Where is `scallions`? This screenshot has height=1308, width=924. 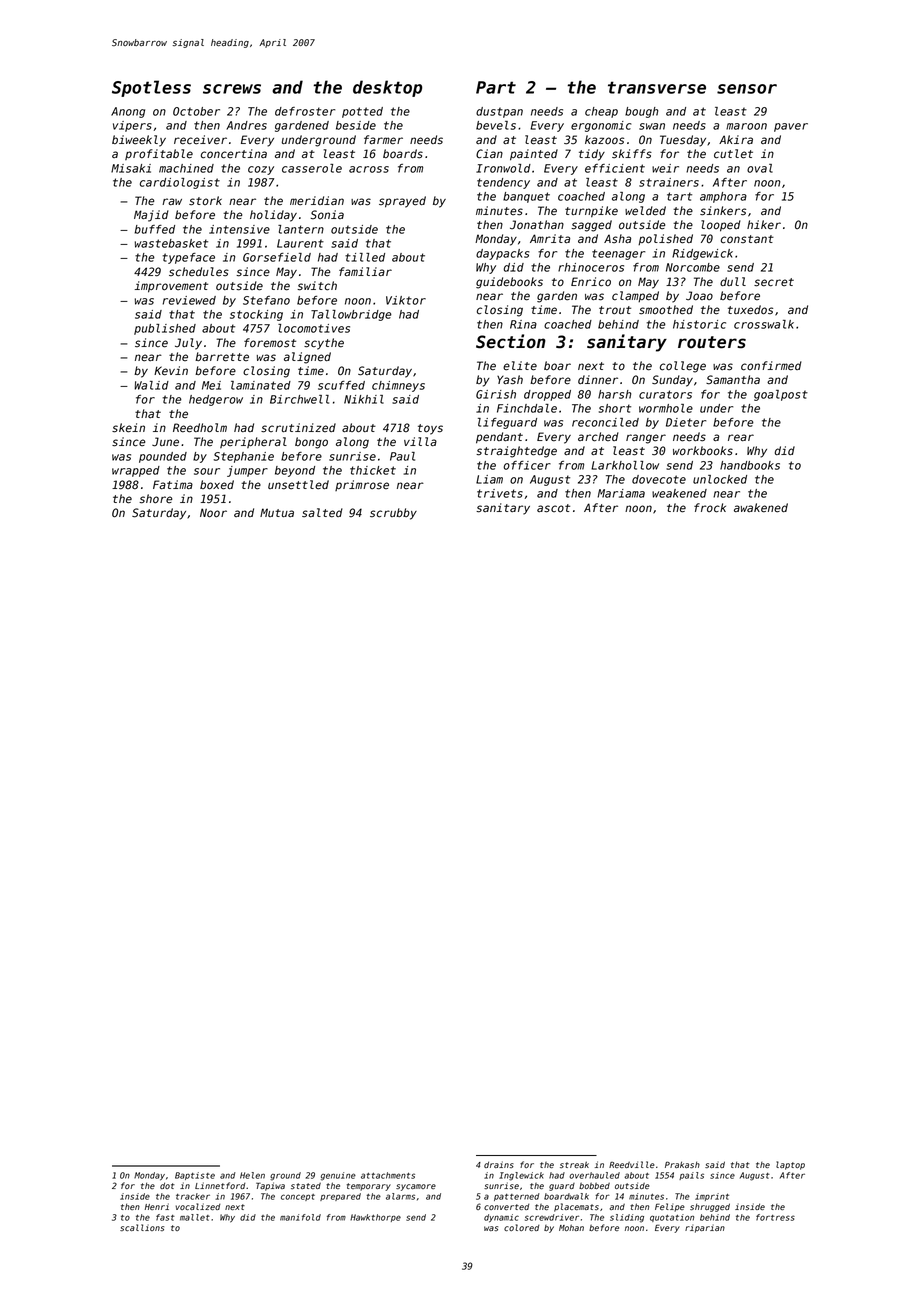 scallions is located at coordinates (142, 1227).
